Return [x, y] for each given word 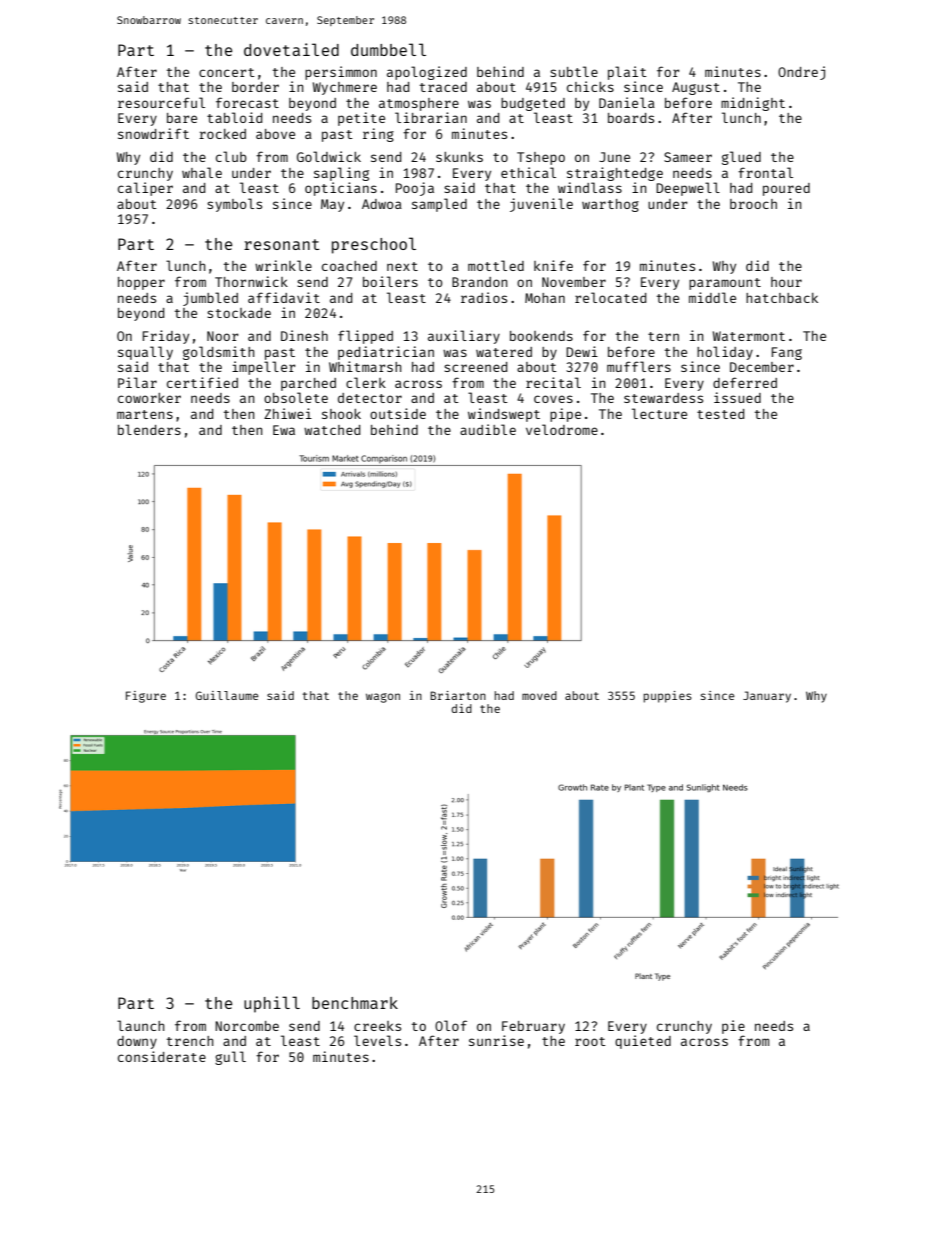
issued [737, 397]
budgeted [533, 104]
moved [539, 695]
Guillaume [227, 695]
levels [377, 1040]
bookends [541, 336]
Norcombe [247, 1026]
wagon [383, 698]
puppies [668, 697]
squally [145, 353]
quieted [643, 1042]
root [590, 1041]
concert [227, 72]
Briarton [458, 695]
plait [627, 73]
